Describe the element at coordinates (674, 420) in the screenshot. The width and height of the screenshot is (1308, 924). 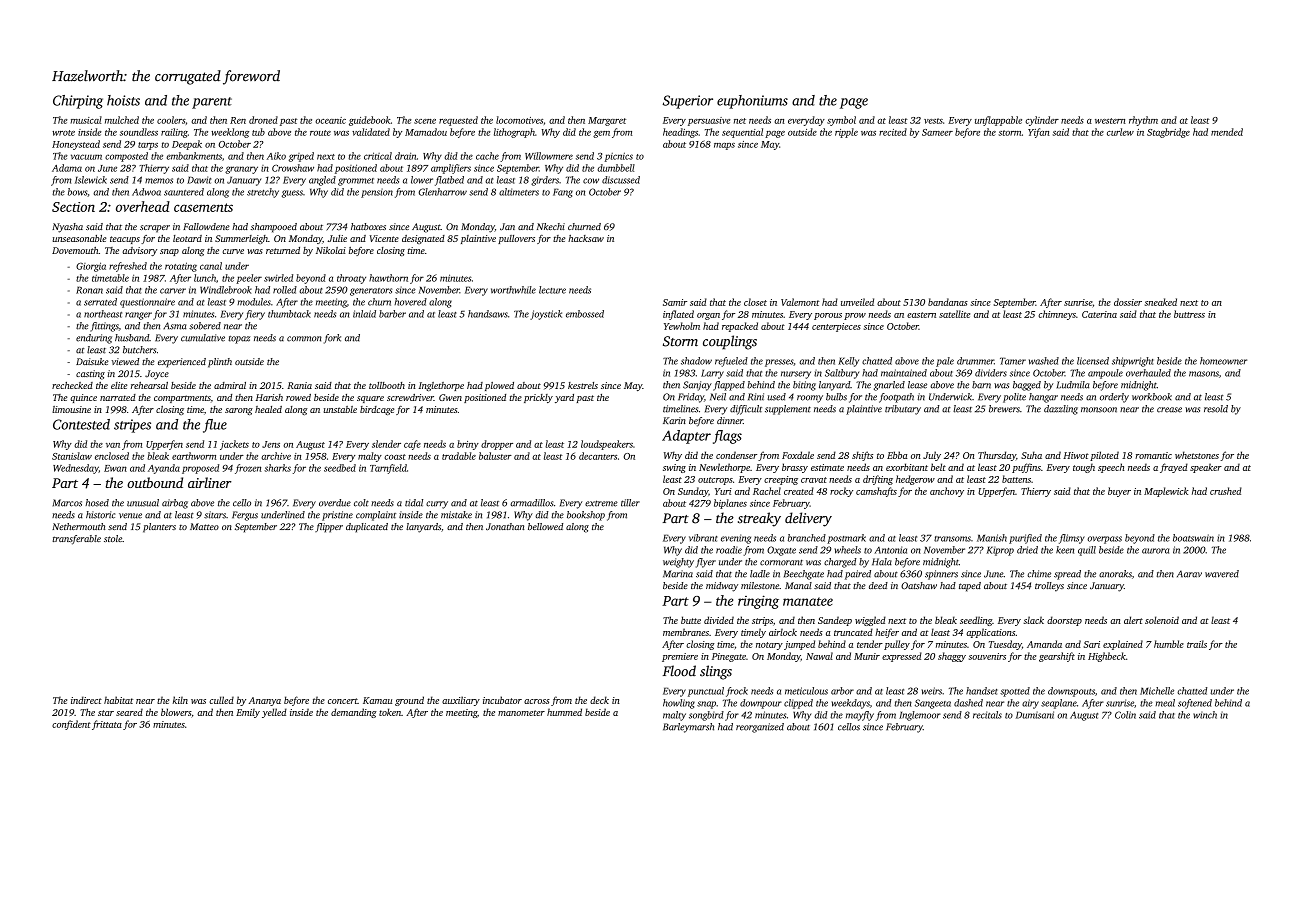
I see `Karin` at that location.
